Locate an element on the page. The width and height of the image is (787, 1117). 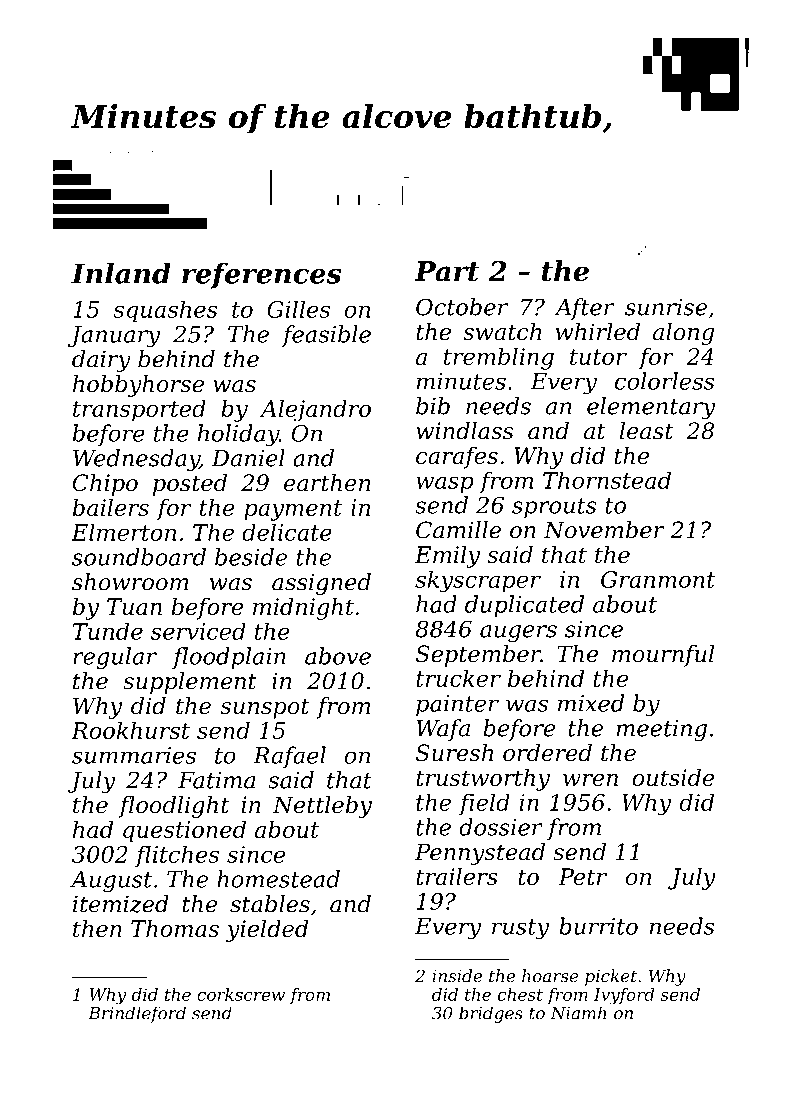
Inland is located at coordinates (121, 273).
